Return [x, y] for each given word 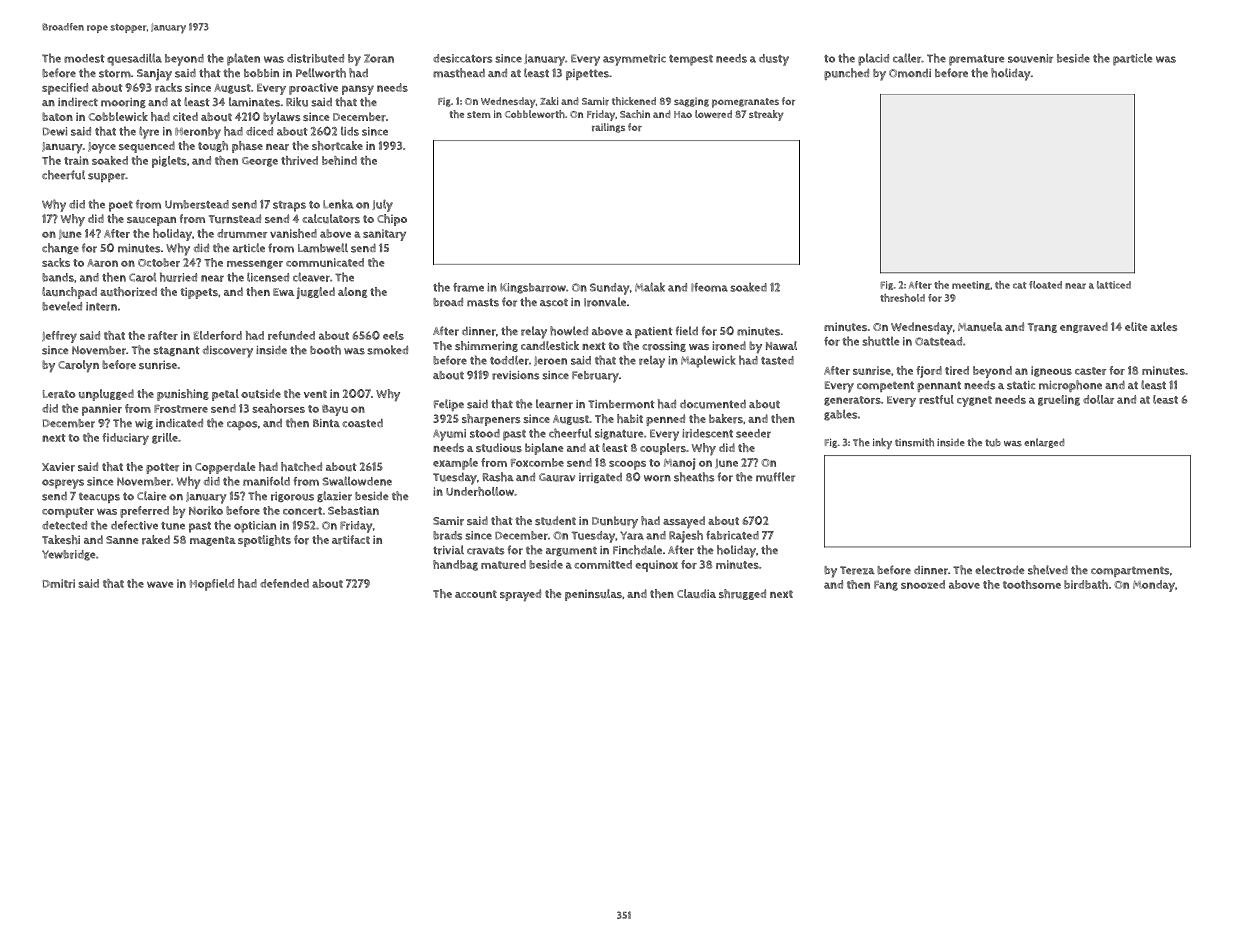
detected [64, 525]
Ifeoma [709, 287]
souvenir [1030, 58]
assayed [684, 522]
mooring [123, 103]
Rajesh [686, 536]
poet [121, 206]
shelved [1048, 570]
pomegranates [745, 103]
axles [1164, 326]
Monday [1154, 586]
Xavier [58, 467]
